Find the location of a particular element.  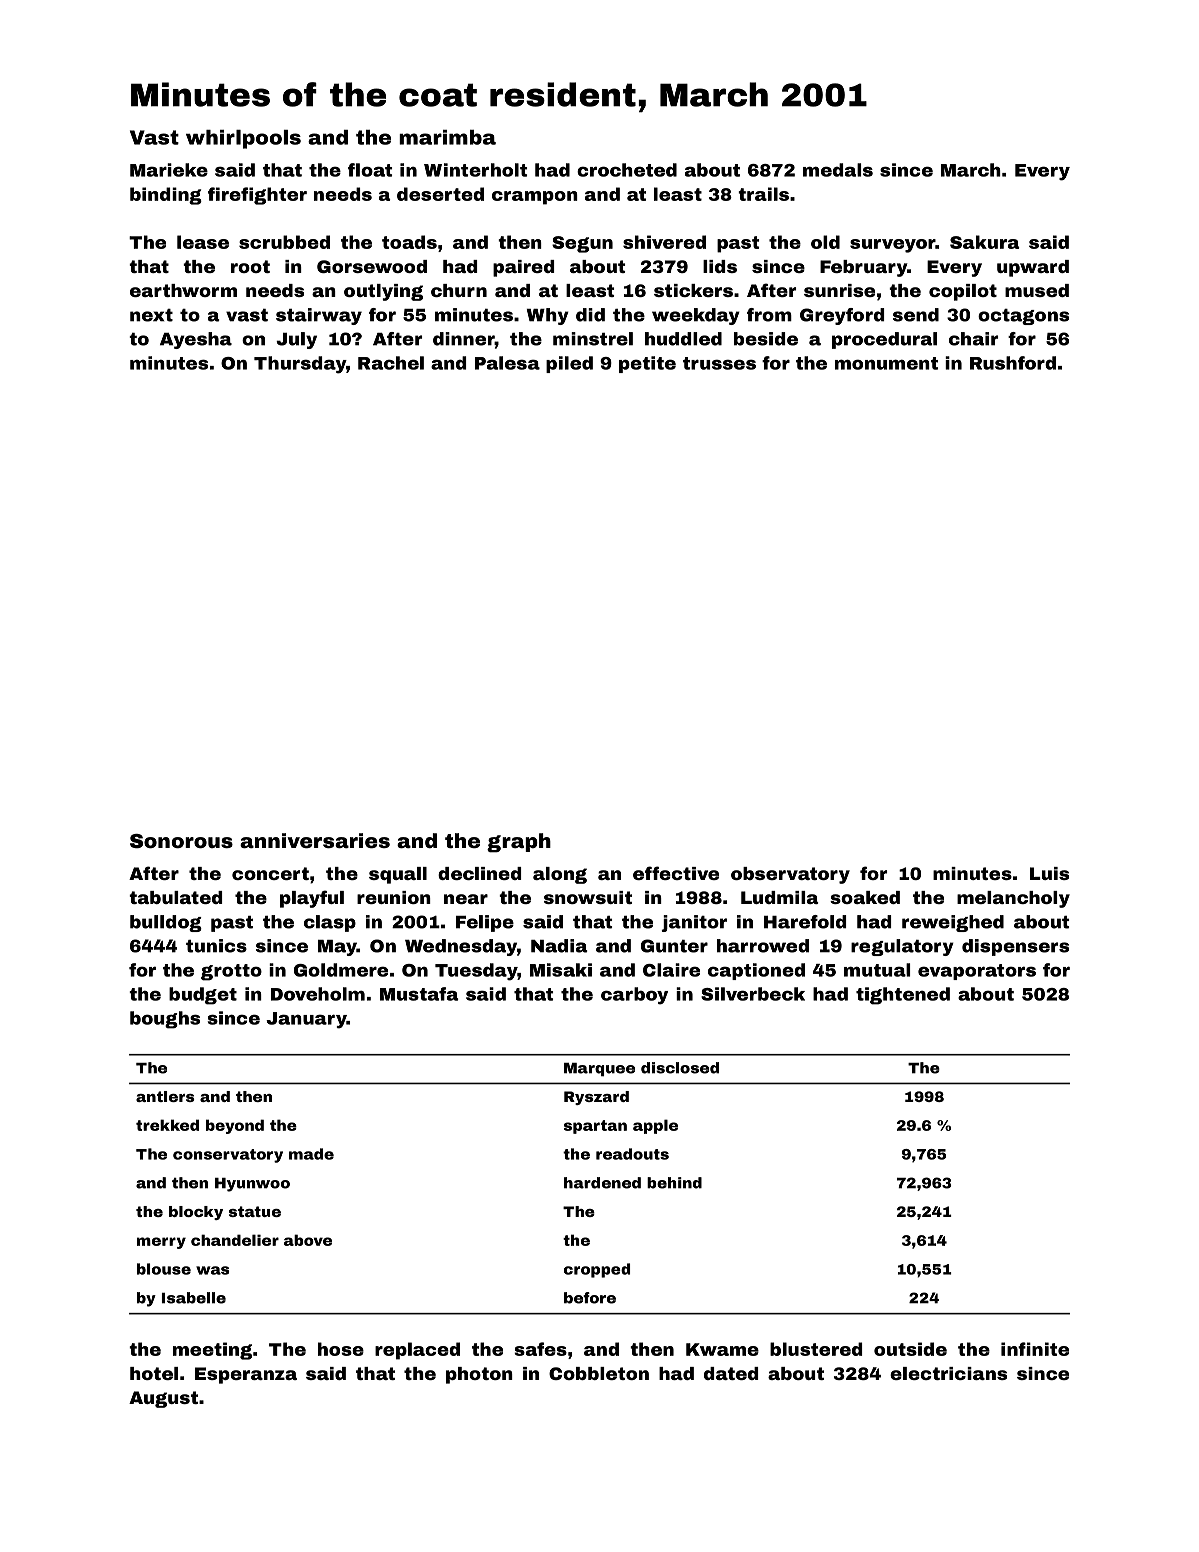

weekday is located at coordinates (696, 316).
